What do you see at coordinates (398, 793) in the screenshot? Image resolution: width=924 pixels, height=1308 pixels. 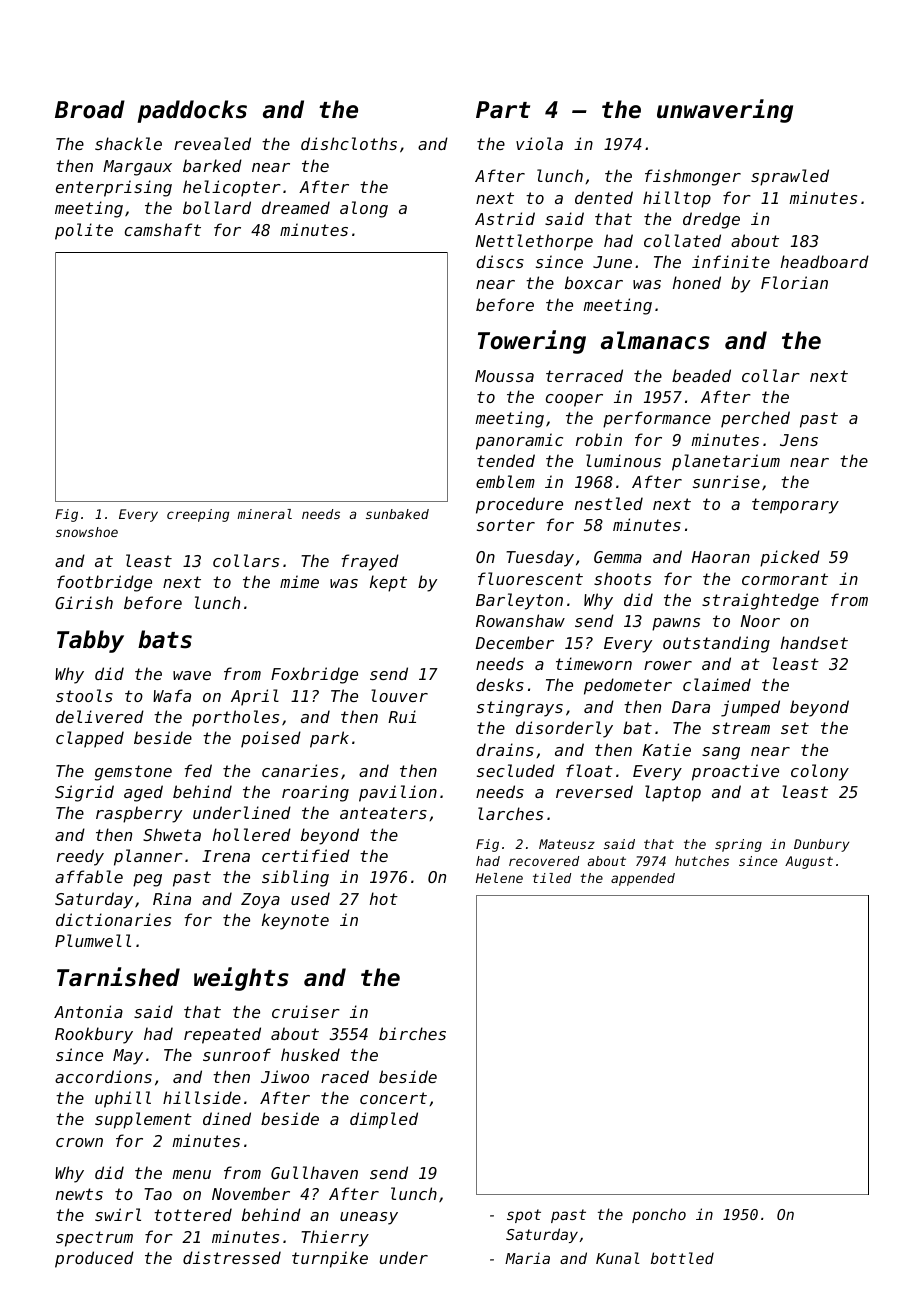 I see `pavilion` at bounding box center [398, 793].
